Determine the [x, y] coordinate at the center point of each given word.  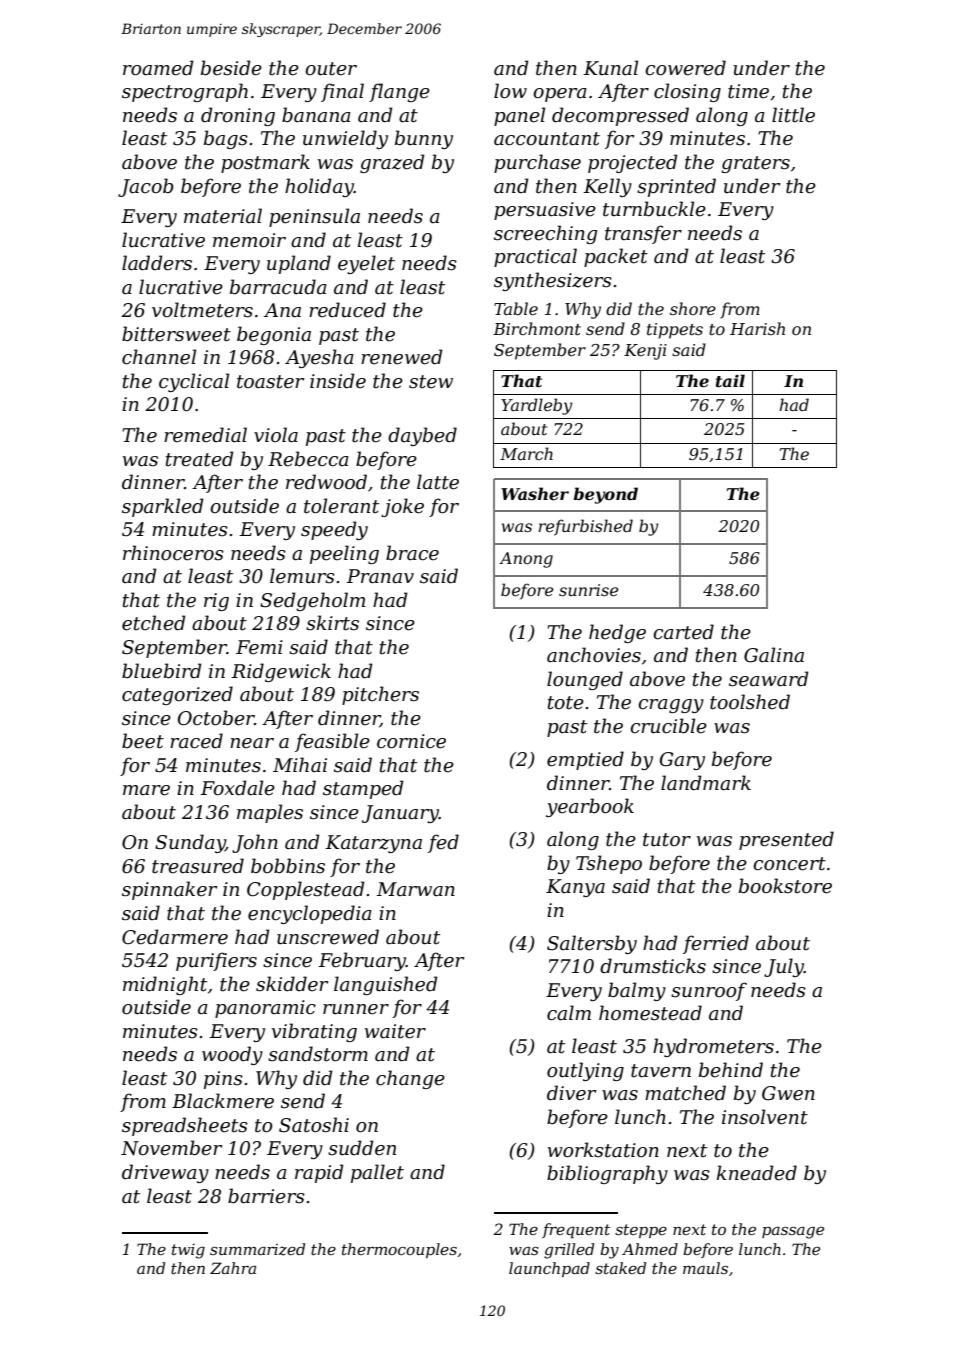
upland [299, 264]
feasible [332, 742]
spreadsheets [185, 1126]
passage [793, 1233]
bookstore [785, 886]
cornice [411, 741]
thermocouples [399, 1250]
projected [632, 163]
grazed [392, 163]
